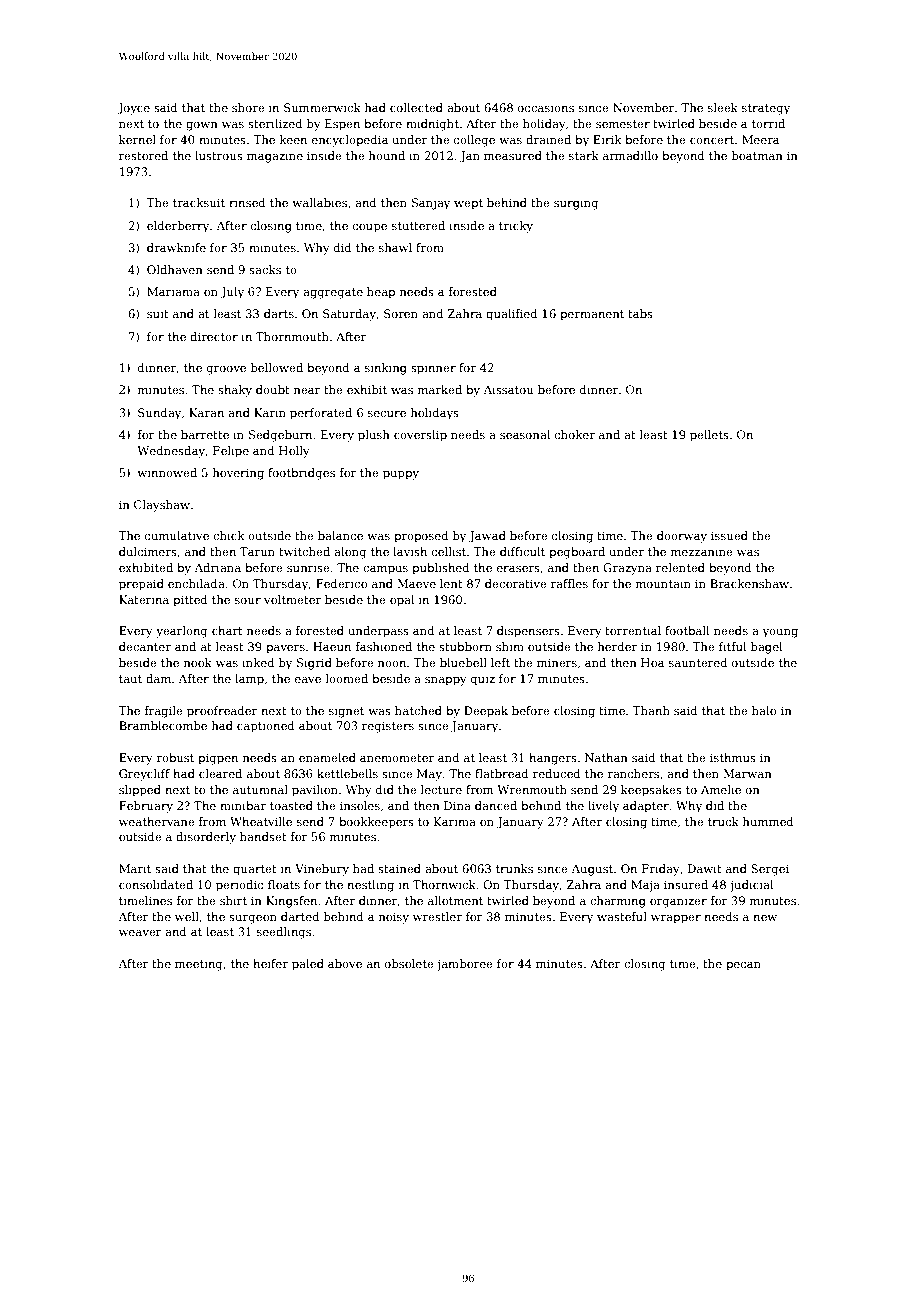  Describe the element at coordinates (232, 293) in the screenshot. I see `July` at that location.
